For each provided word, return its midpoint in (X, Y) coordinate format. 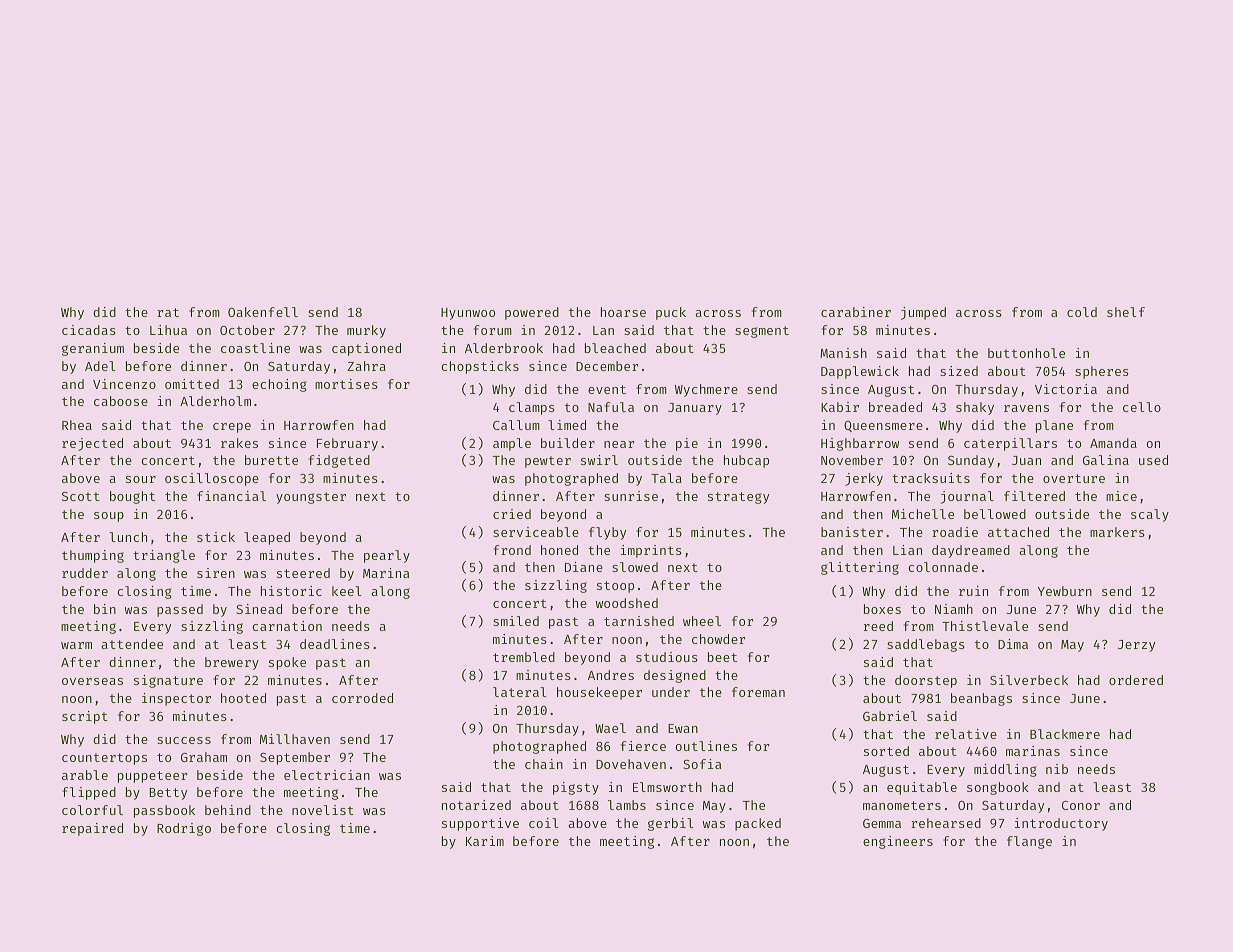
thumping (93, 556)
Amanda (1113, 443)
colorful (92, 810)
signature (168, 681)
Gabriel (890, 716)
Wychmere (706, 390)
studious (667, 657)
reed (878, 626)
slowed (635, 567)
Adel (100, 366)
